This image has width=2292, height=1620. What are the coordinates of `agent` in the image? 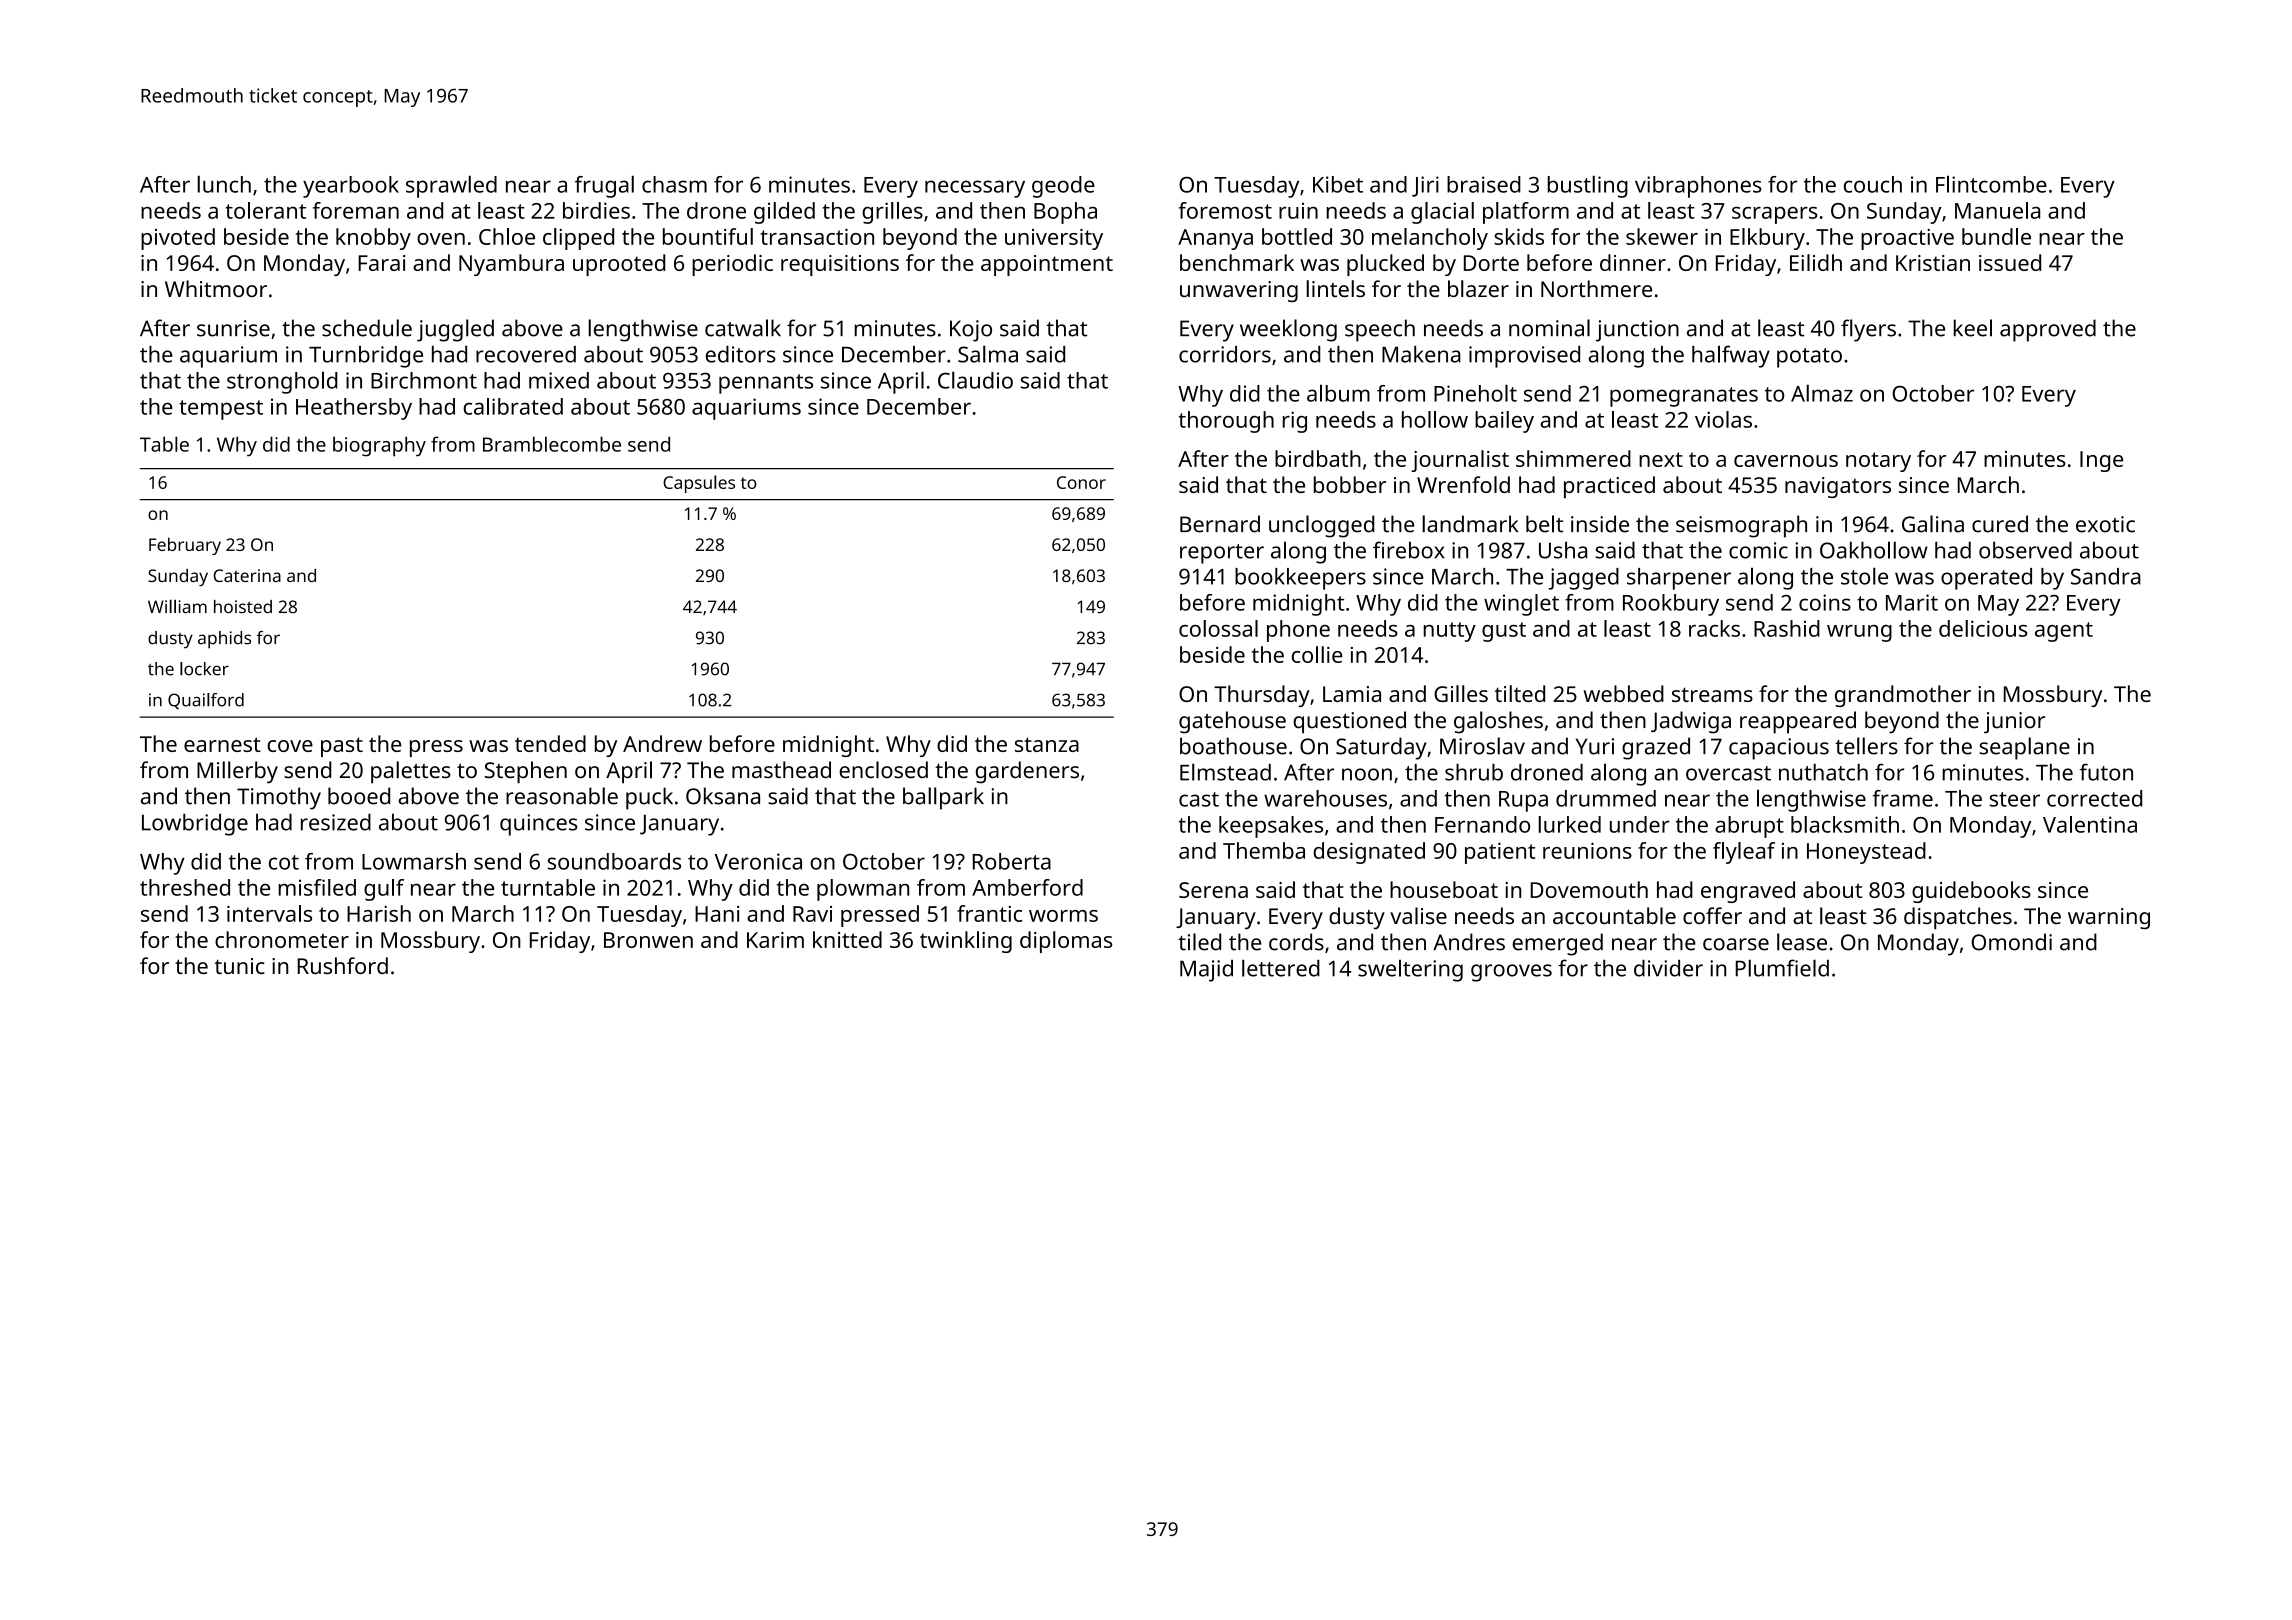 It's located at (2064, 632).
